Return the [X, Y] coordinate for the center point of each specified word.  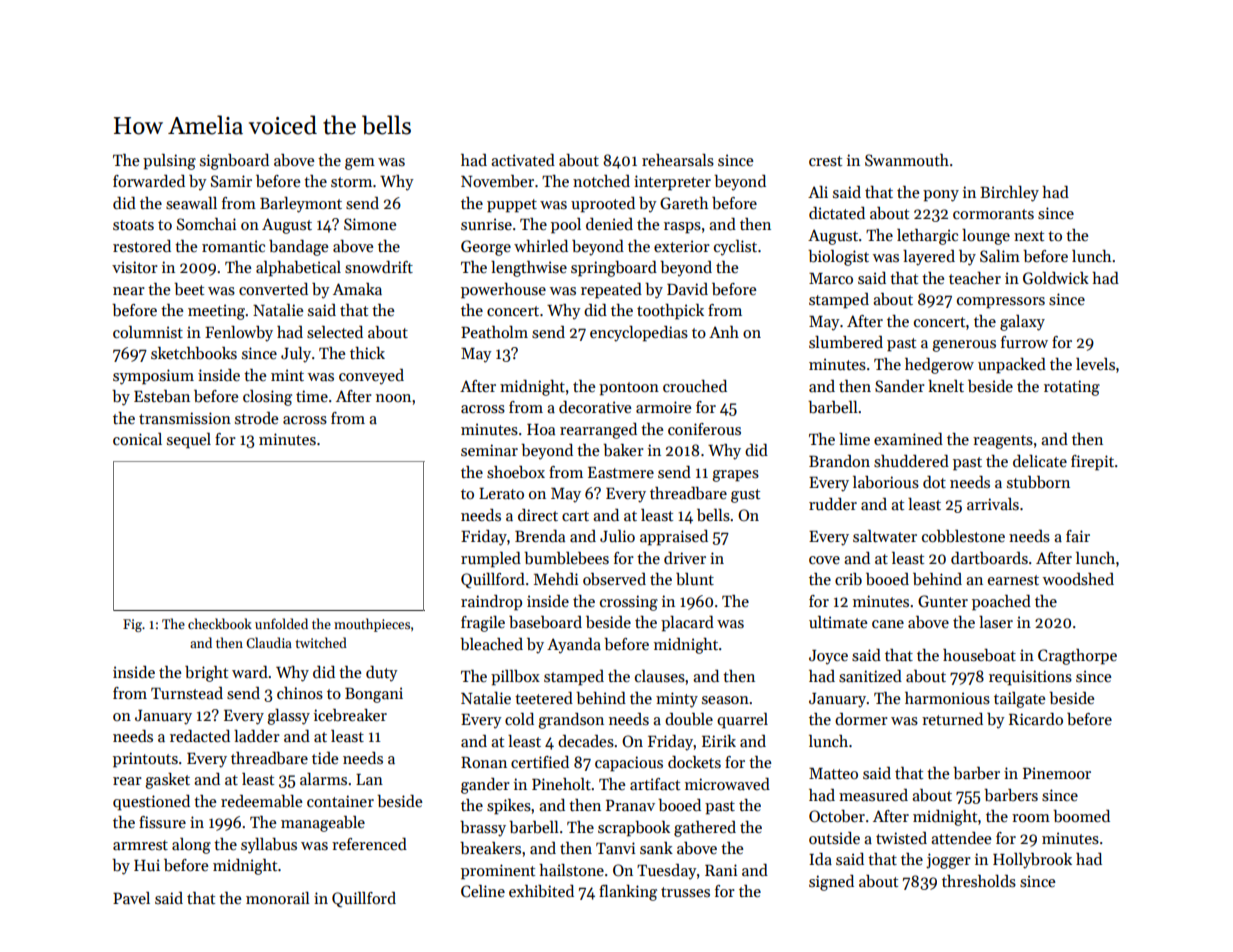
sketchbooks [194, 353]
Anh [724, 332]
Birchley [1009, 194]
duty [382, 674]
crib [848, 579]
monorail [278, 898]
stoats [133, 225]
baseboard [545, 622]
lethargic [927, 237]
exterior [682, 246]
